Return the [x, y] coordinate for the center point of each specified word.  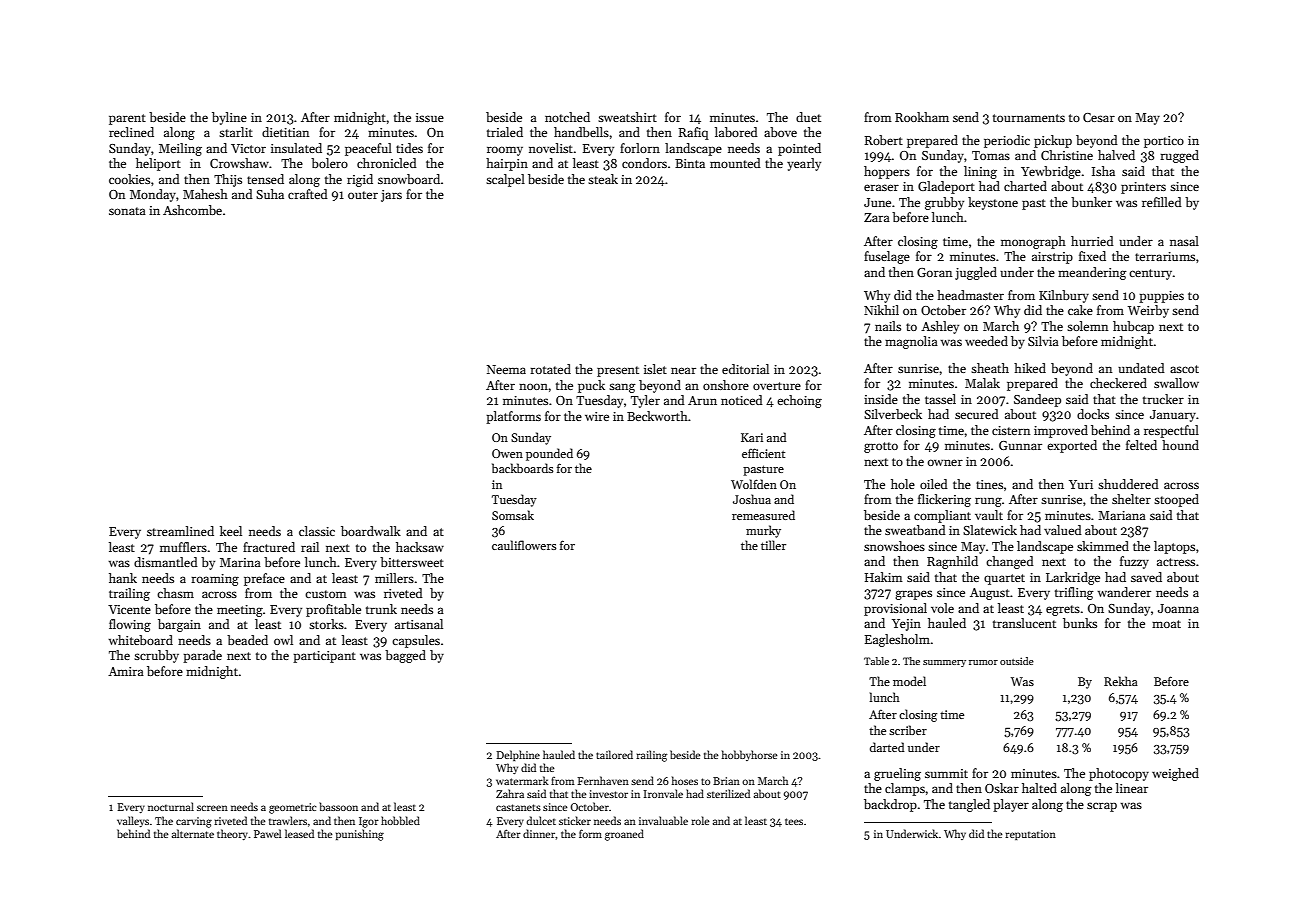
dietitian [285, 132]
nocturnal [171, 806]
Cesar [1099, 117]
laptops [1174, 547]
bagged [405, 656]
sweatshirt [627, 117]
